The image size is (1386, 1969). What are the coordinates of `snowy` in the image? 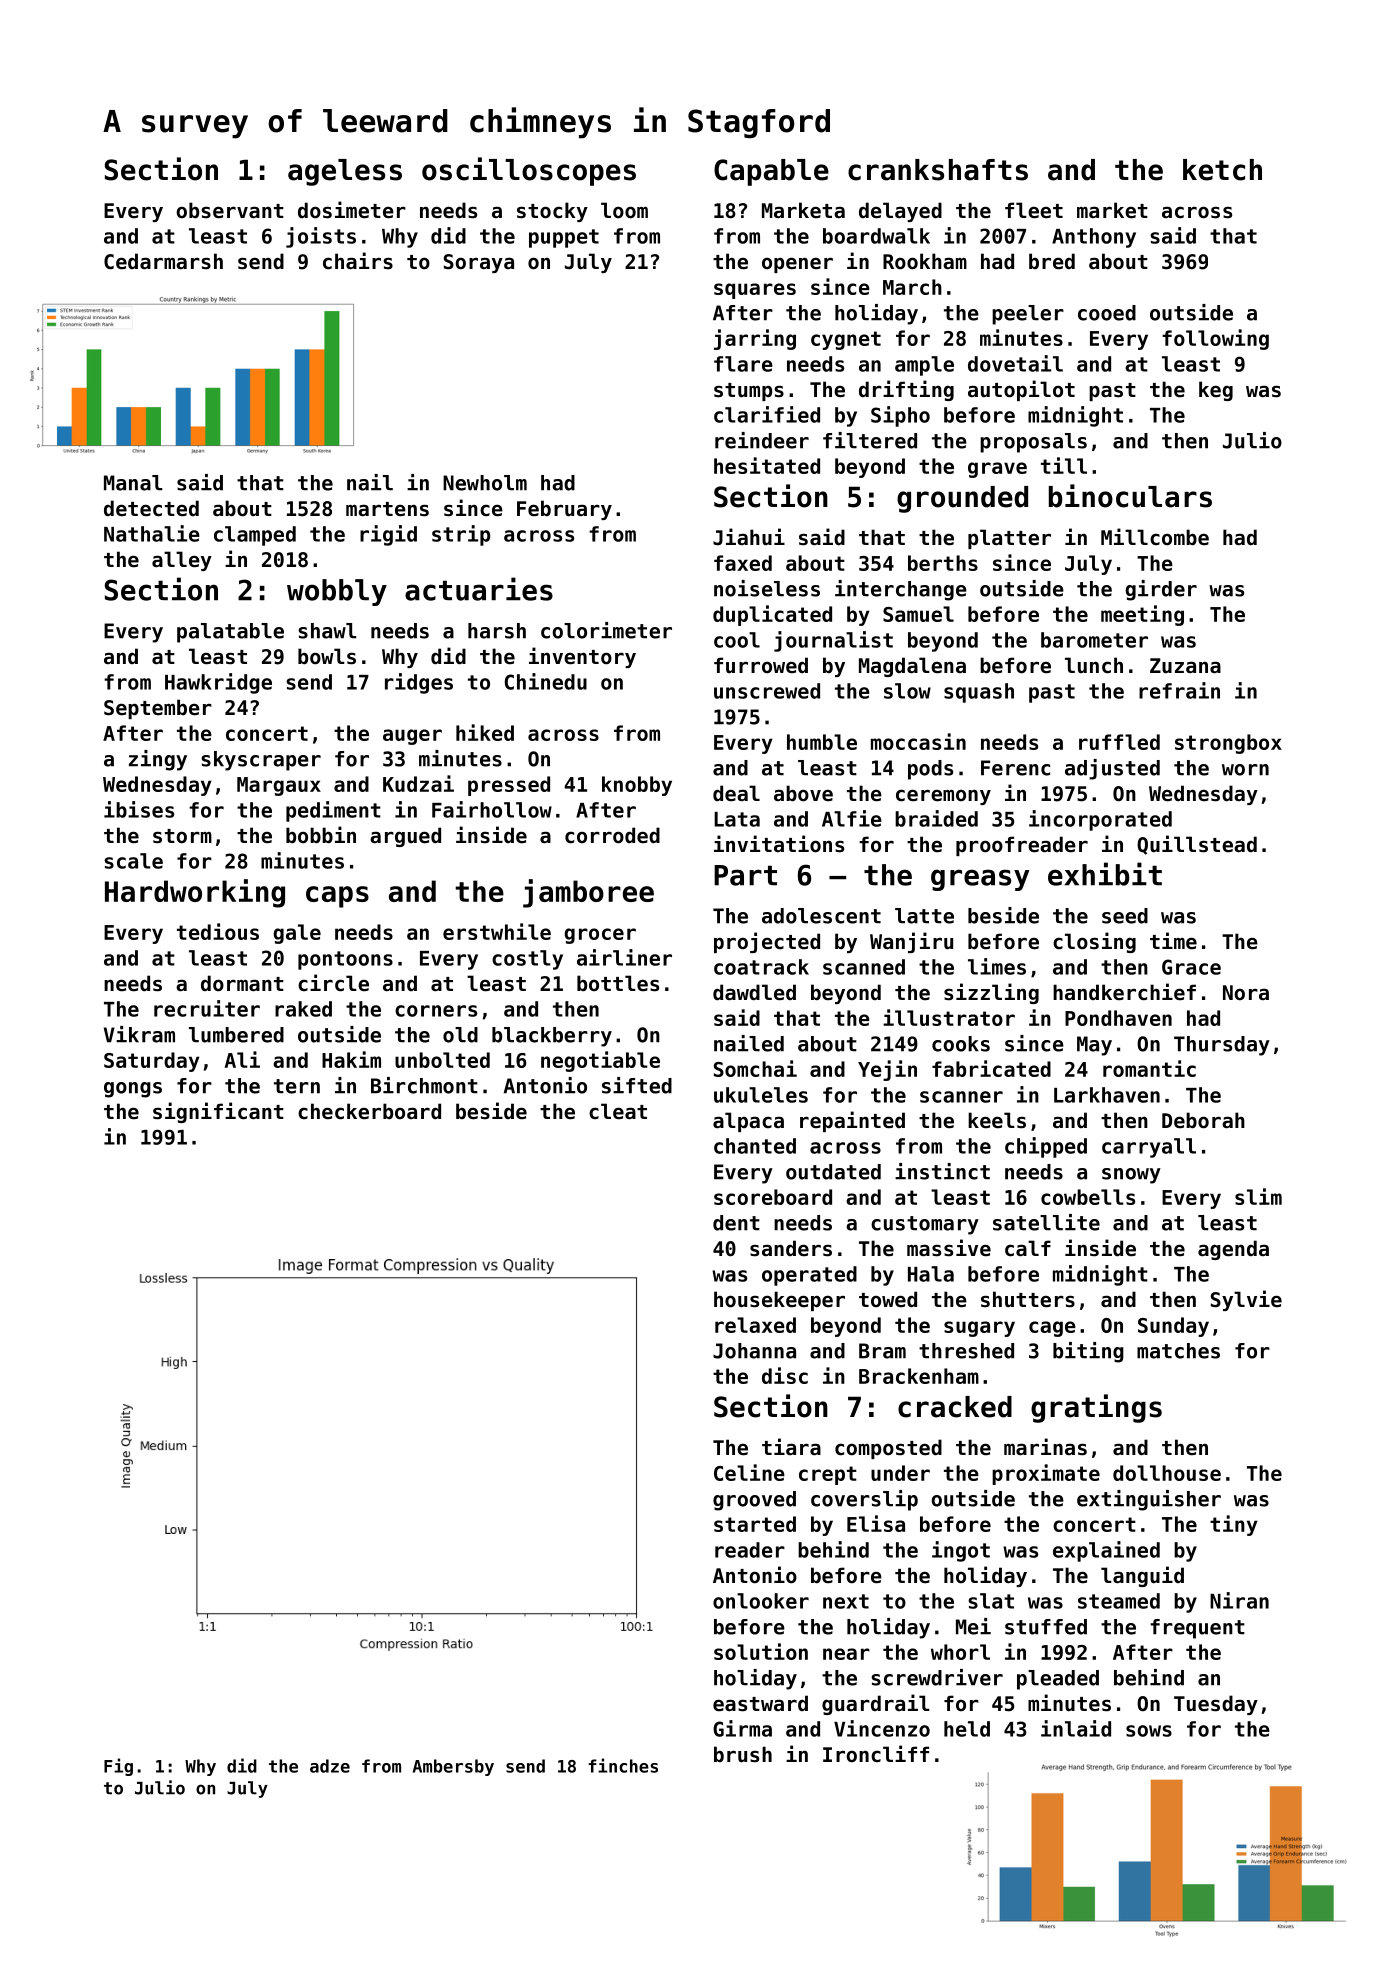 It's located at (1131, 1176).
